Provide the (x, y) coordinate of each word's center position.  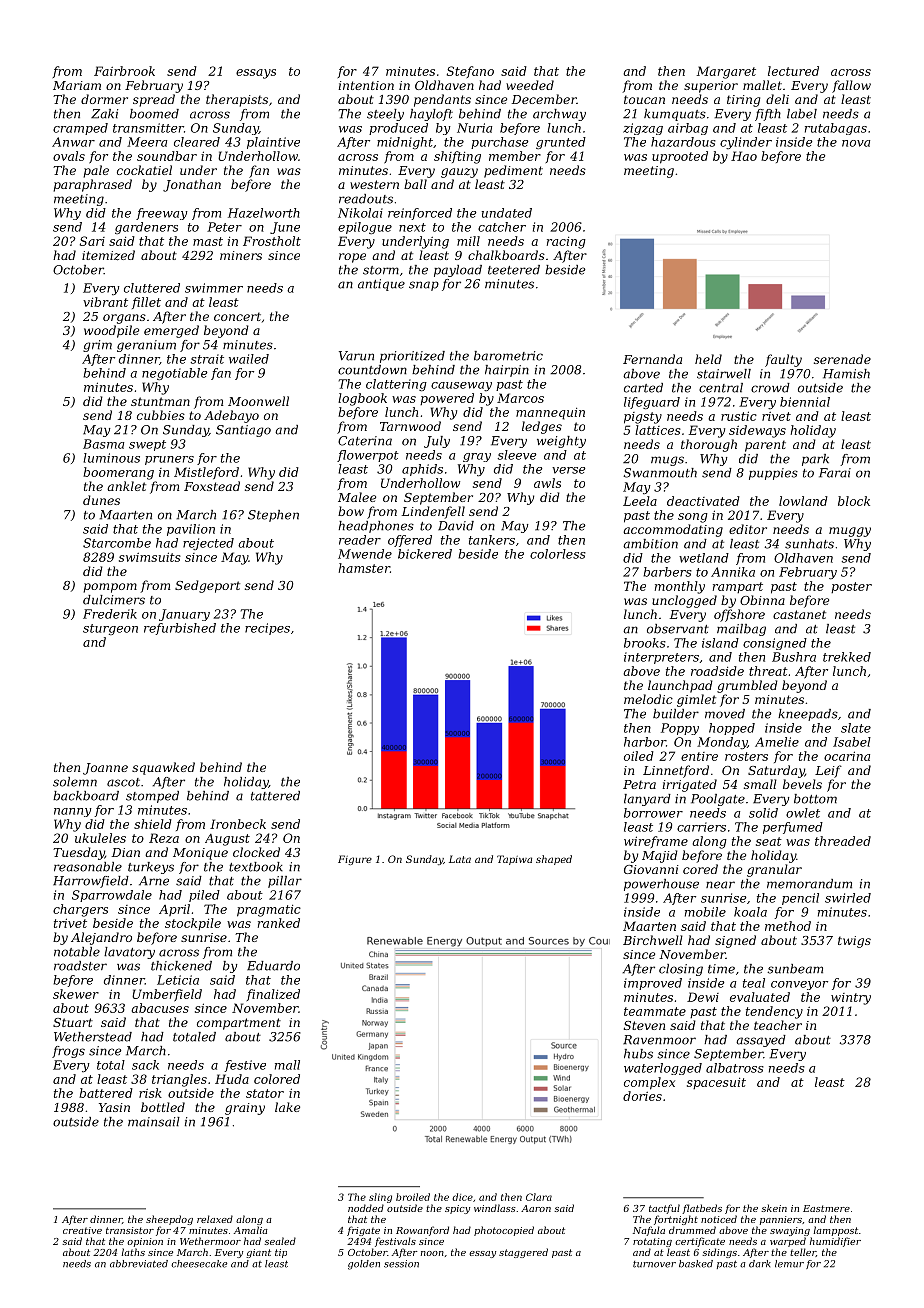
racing (566, 243)
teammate (655, 1011)
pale (96, 171)
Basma (103, 444)
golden (364, 1265)
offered (410, 541)
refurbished (180, 629)
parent (765, 446)
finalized (273, 995)
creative (82, 1230)
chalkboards (506, 255)
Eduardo (273, 966)
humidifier (835, 1242)
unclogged (684, 601)
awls (547, 483)
